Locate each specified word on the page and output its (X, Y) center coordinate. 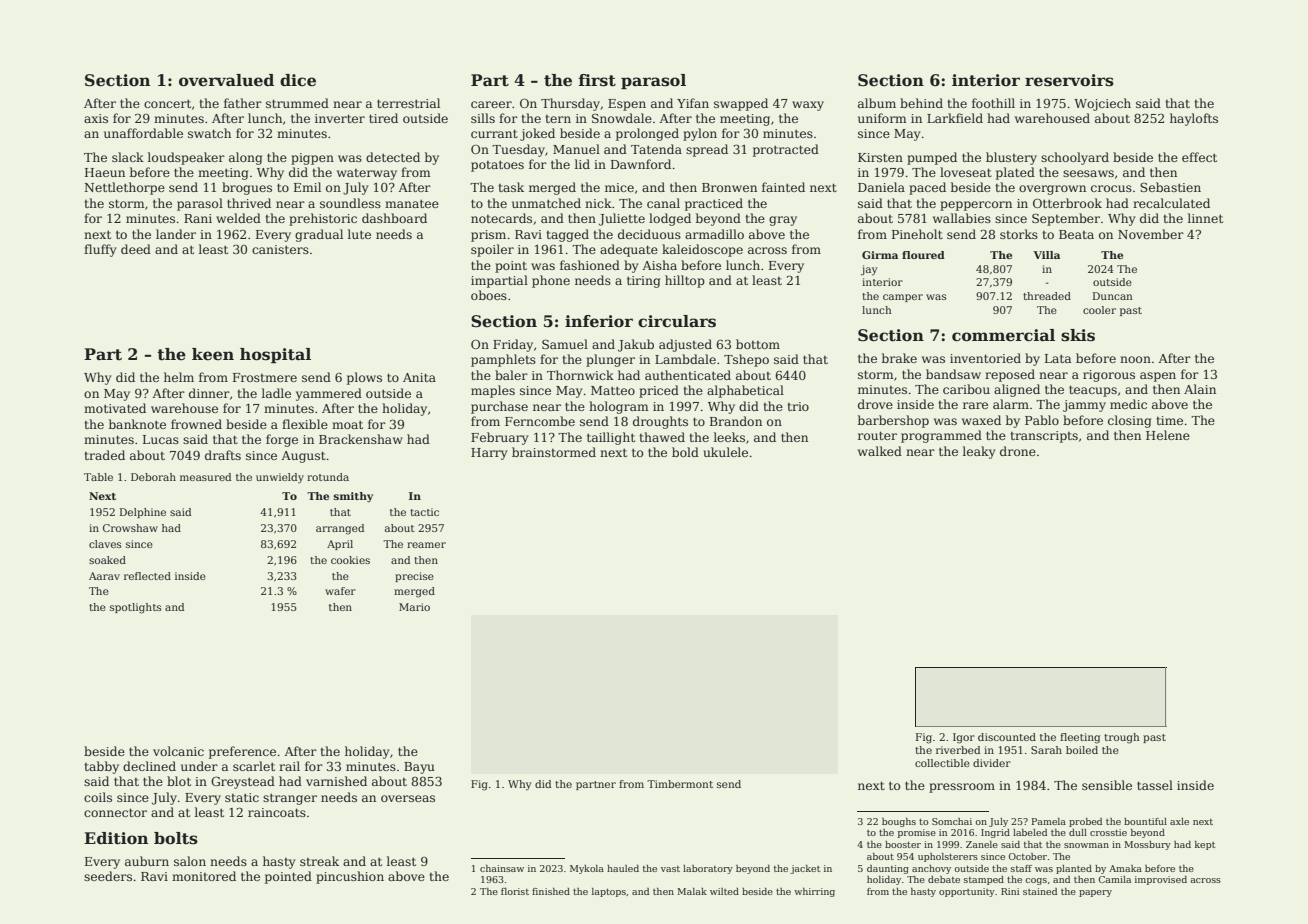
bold (685, 452)
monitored (204, 876)
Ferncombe (540, 421)
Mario (414, 607)
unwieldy (280, 478)
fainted (783, 187)
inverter (340, 118)
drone (1018, 451)
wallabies (962, 218)
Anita (419, 377)
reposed (1010, 375)
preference (242, 752)
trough (1122, 738)
